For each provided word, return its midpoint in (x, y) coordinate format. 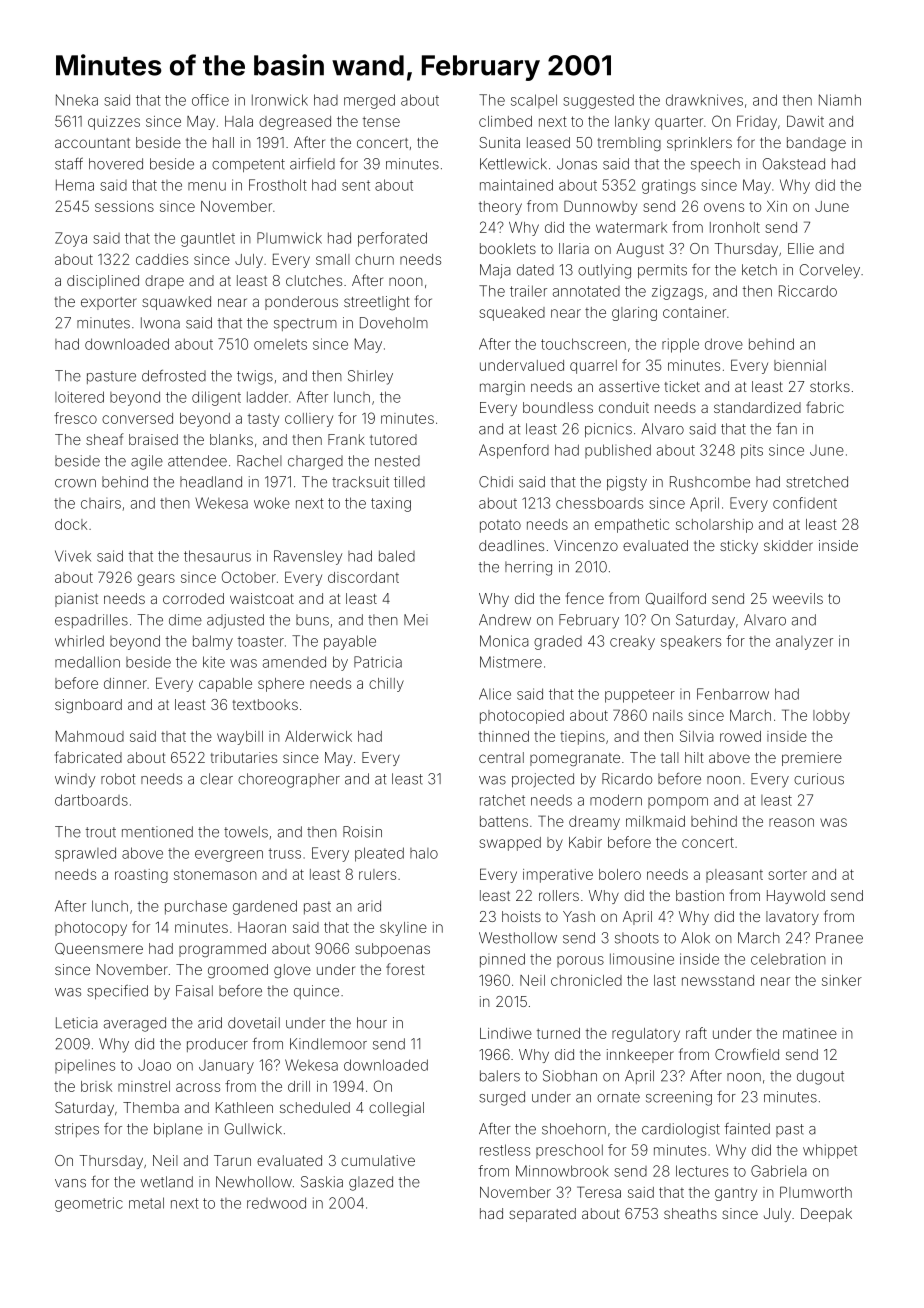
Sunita (499, 142)
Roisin (362, 832)
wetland (167, 1182)
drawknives (704, 100)
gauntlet (208, 239)
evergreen (229, 856)
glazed (371, 1183)
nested (397, 461)
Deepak (826, 1215)
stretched (817, 482)
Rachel (259, 461)
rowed (740, 736)
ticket (682, 386)
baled (397, 556)
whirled (79, 641)
